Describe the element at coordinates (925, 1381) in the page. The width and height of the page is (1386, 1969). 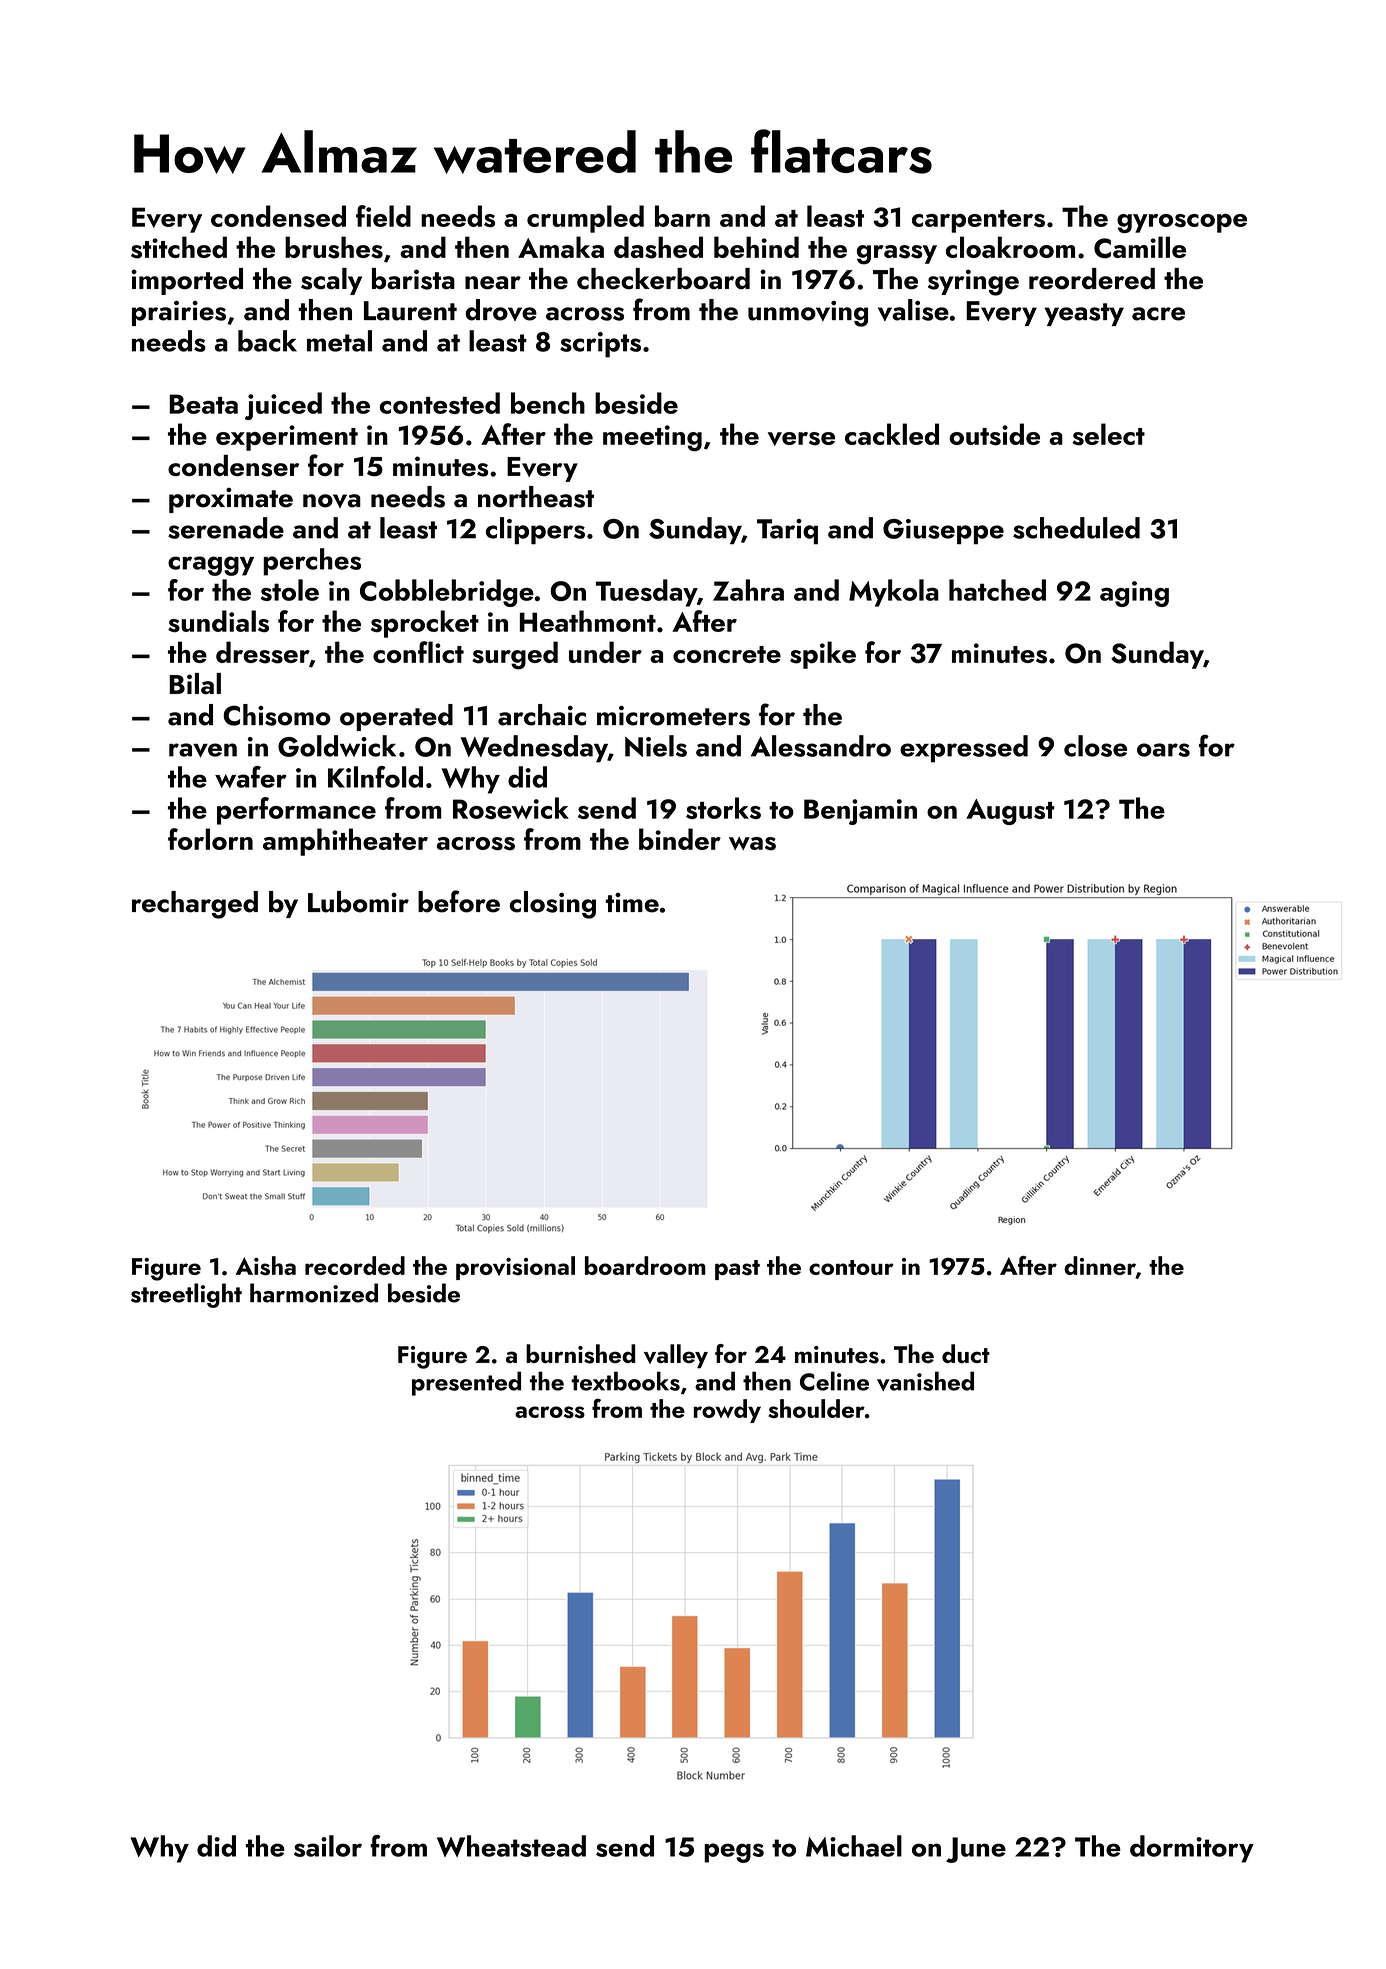
I see `vanished` at that location.
